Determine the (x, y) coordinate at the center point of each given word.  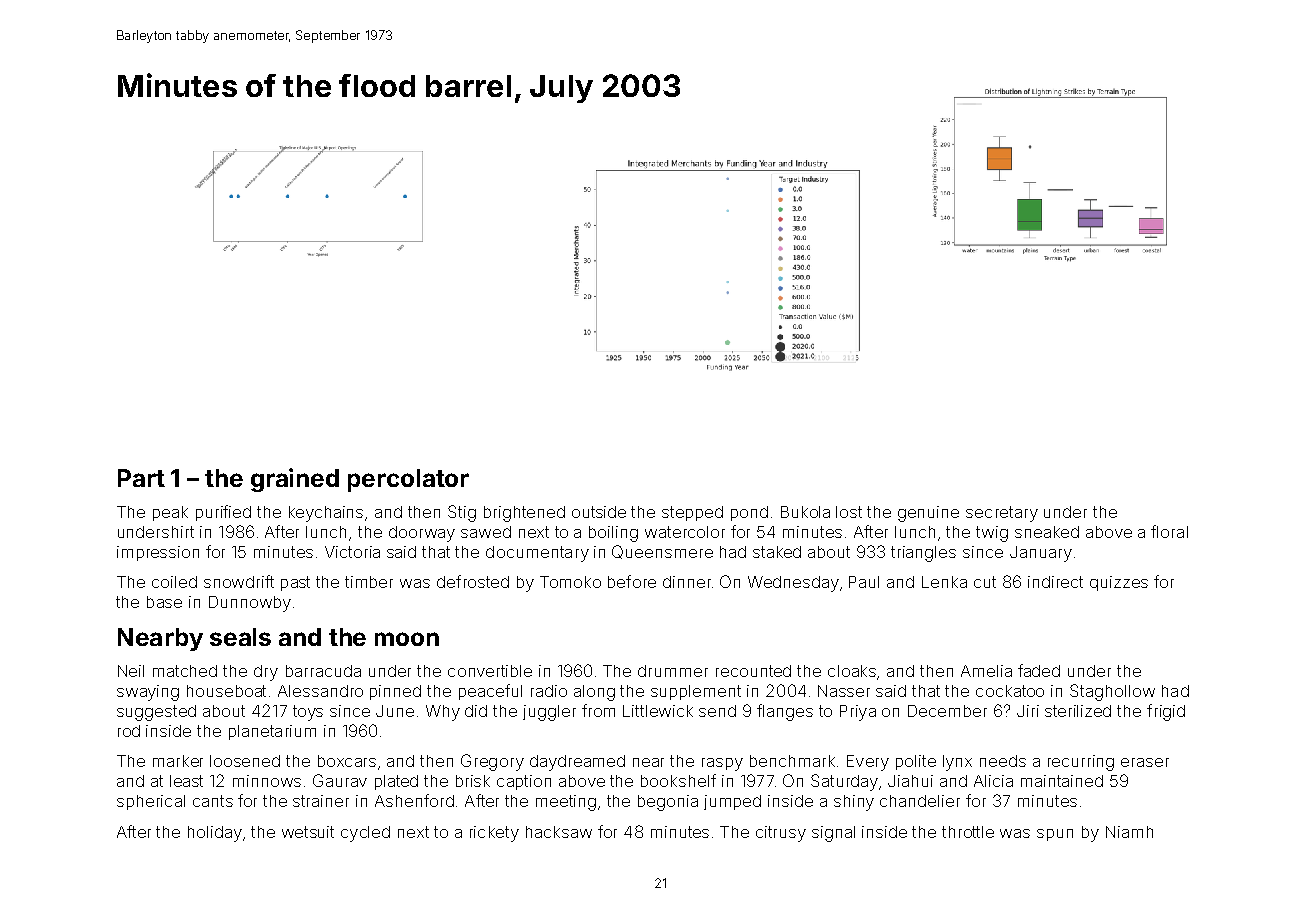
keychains (326, 514)
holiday (215, 834)
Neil (131, 671)
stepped (692, 513)
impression (158, 553)
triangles (923, 554)
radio (549, 691)
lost (849, 512)
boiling (613, 534)
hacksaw (559, 832)
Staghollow (1112, 692)
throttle (968, 832)
